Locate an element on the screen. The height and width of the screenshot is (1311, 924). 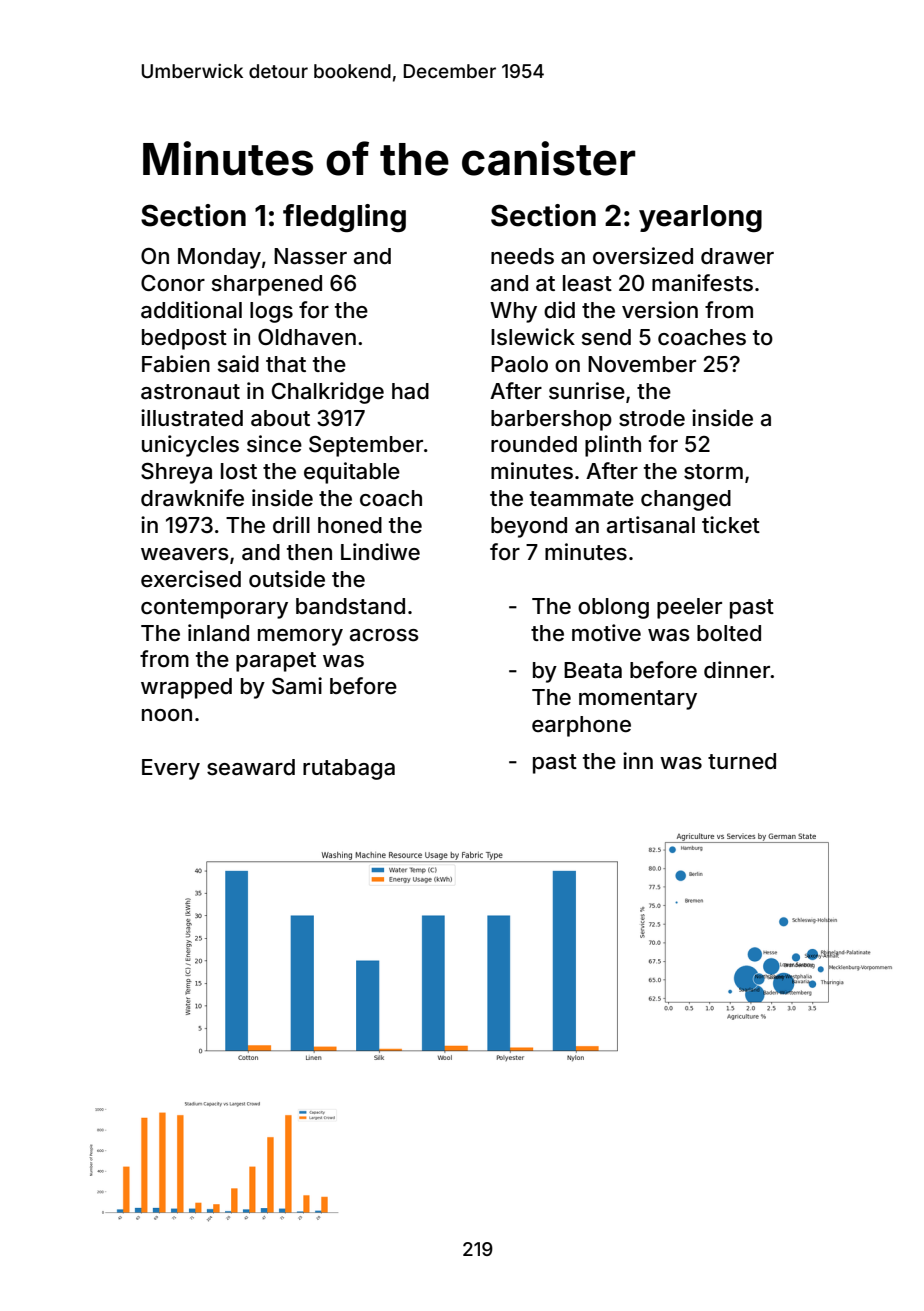
yearlong is located at coordinates (700, 218).
